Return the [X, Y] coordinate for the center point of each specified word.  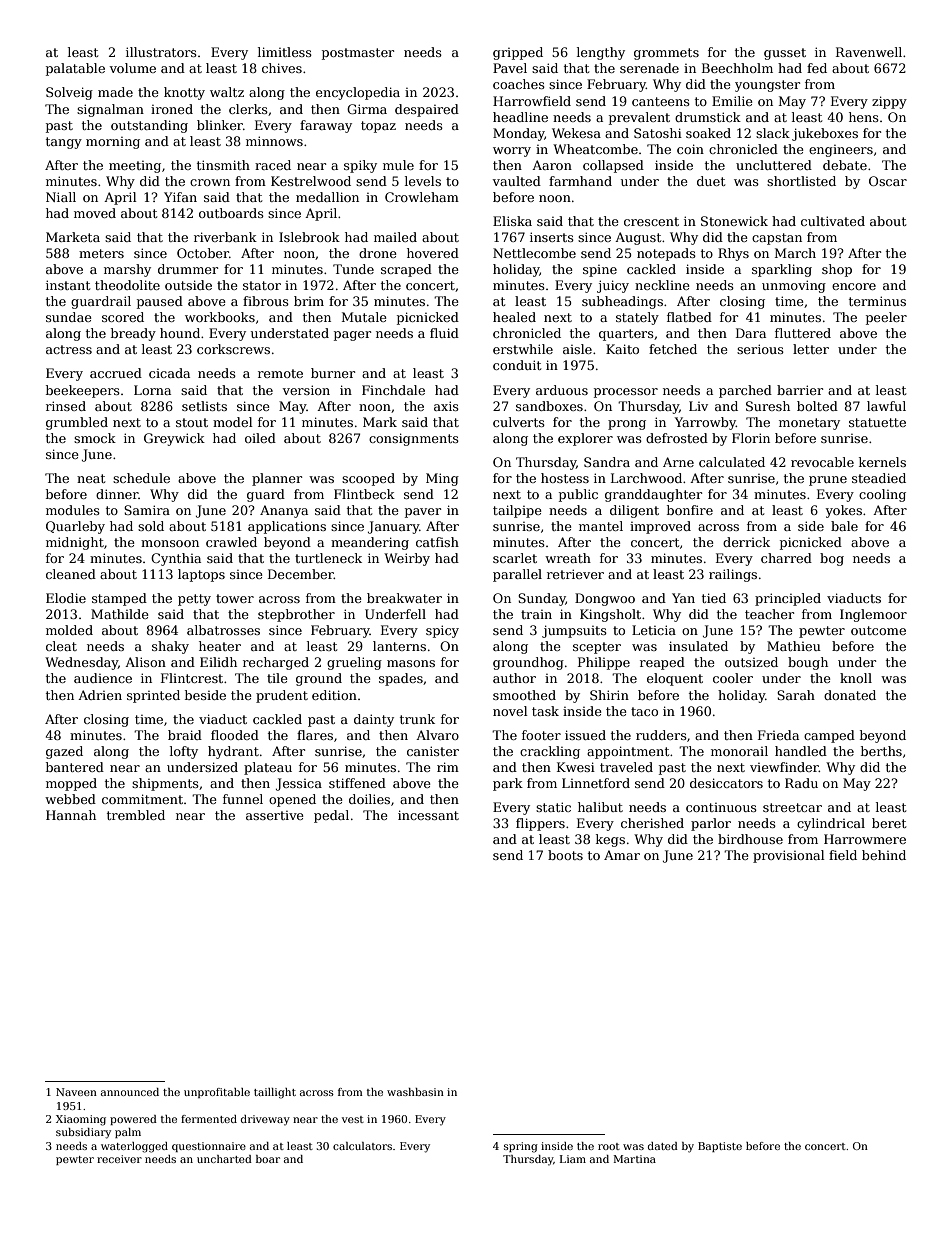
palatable [75, 69]
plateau [268, 768]
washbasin [415, 1092]
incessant [428, 815]
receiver [119, 1159]
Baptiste [720, 1147]
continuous [721, 807]
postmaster [358, 54]
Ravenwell [869, 52]
